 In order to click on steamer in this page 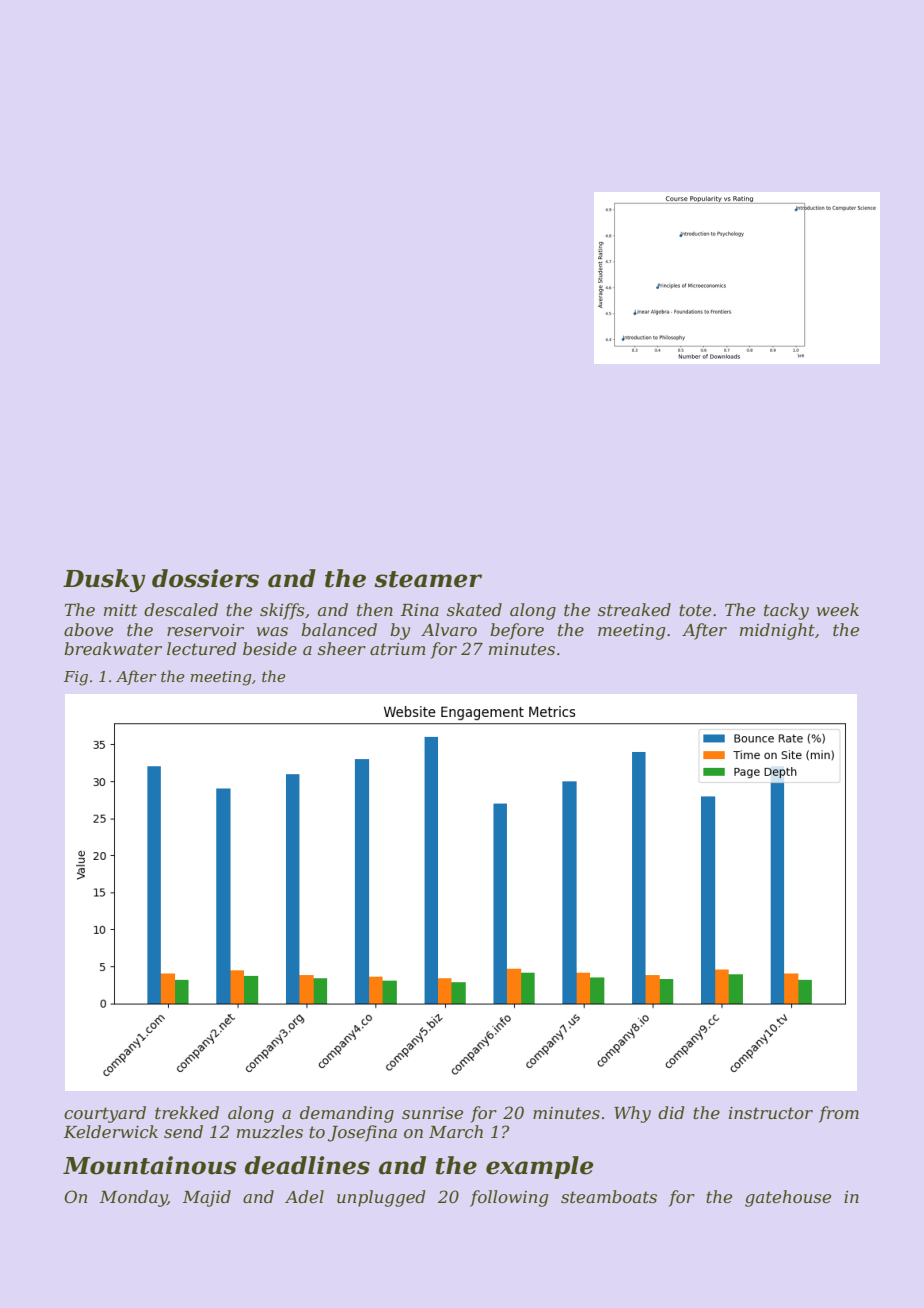, I will do `click(428, 579)`.
